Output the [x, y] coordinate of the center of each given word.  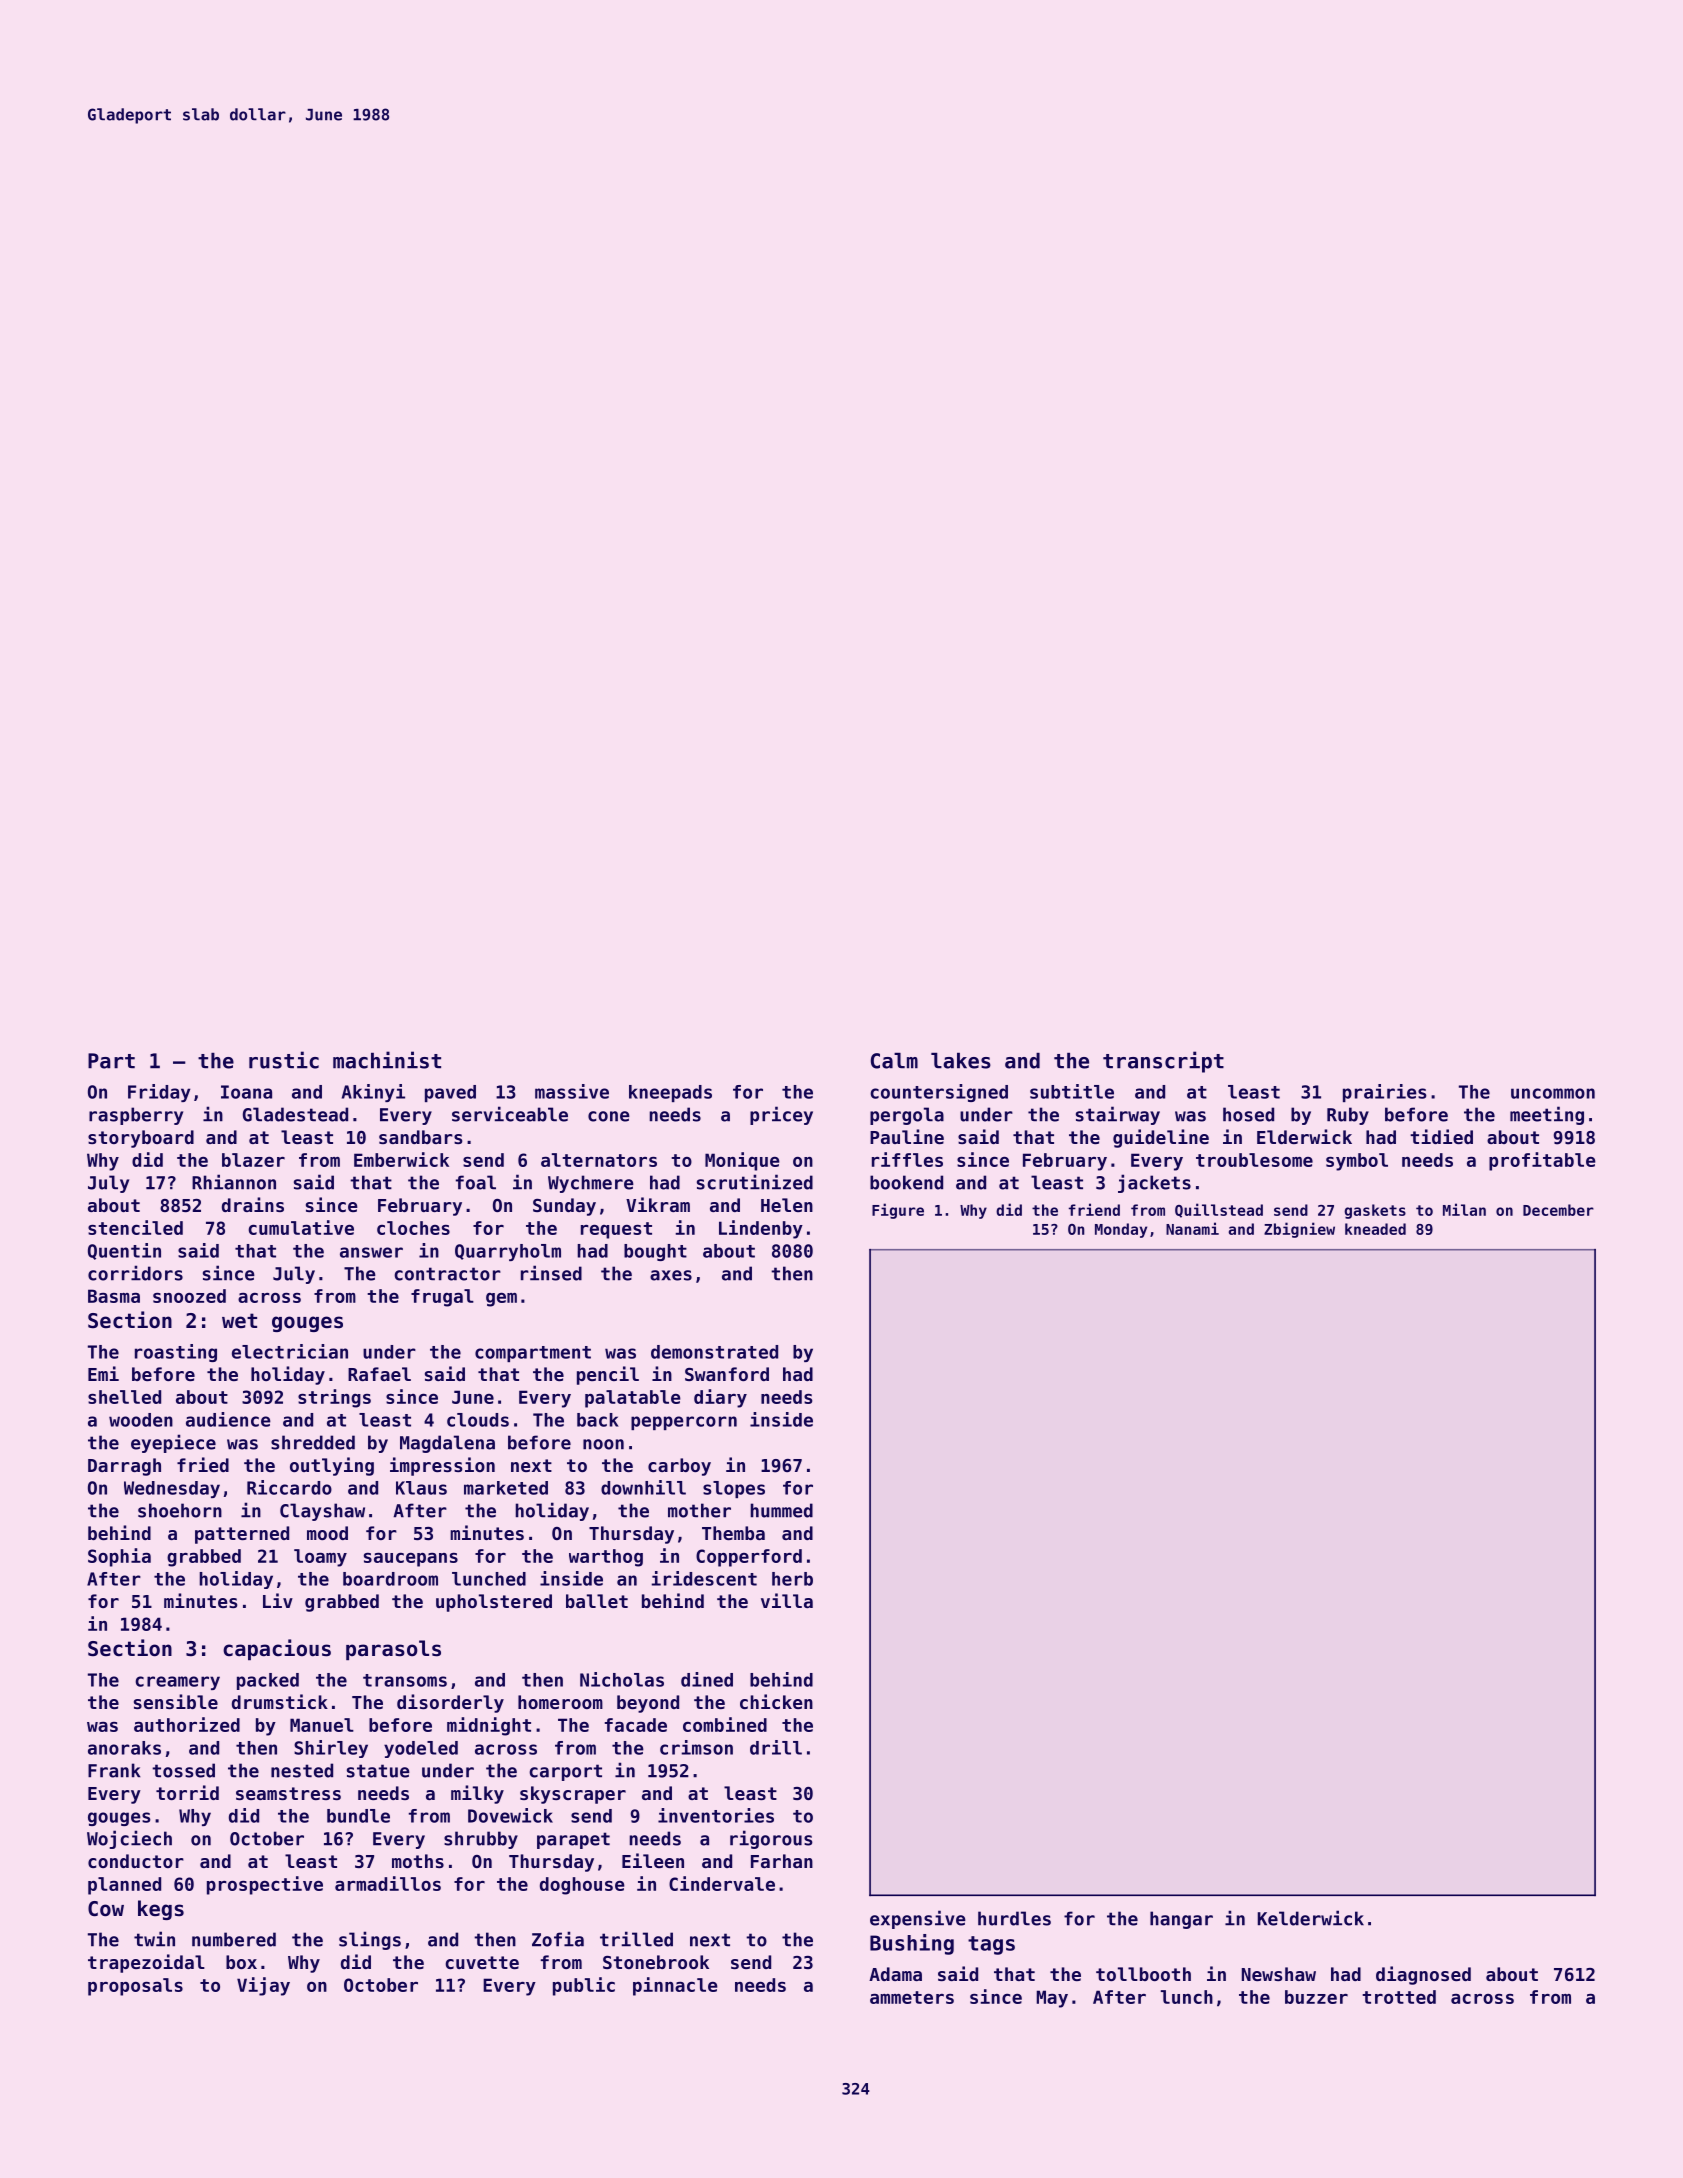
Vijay [263, 1986]
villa [787, 1600]
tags [991, 1945]
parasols [393, 1650]
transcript [1163, 1062]
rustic [284, 1060]
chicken [776, 1701]
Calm [894, 1061]
